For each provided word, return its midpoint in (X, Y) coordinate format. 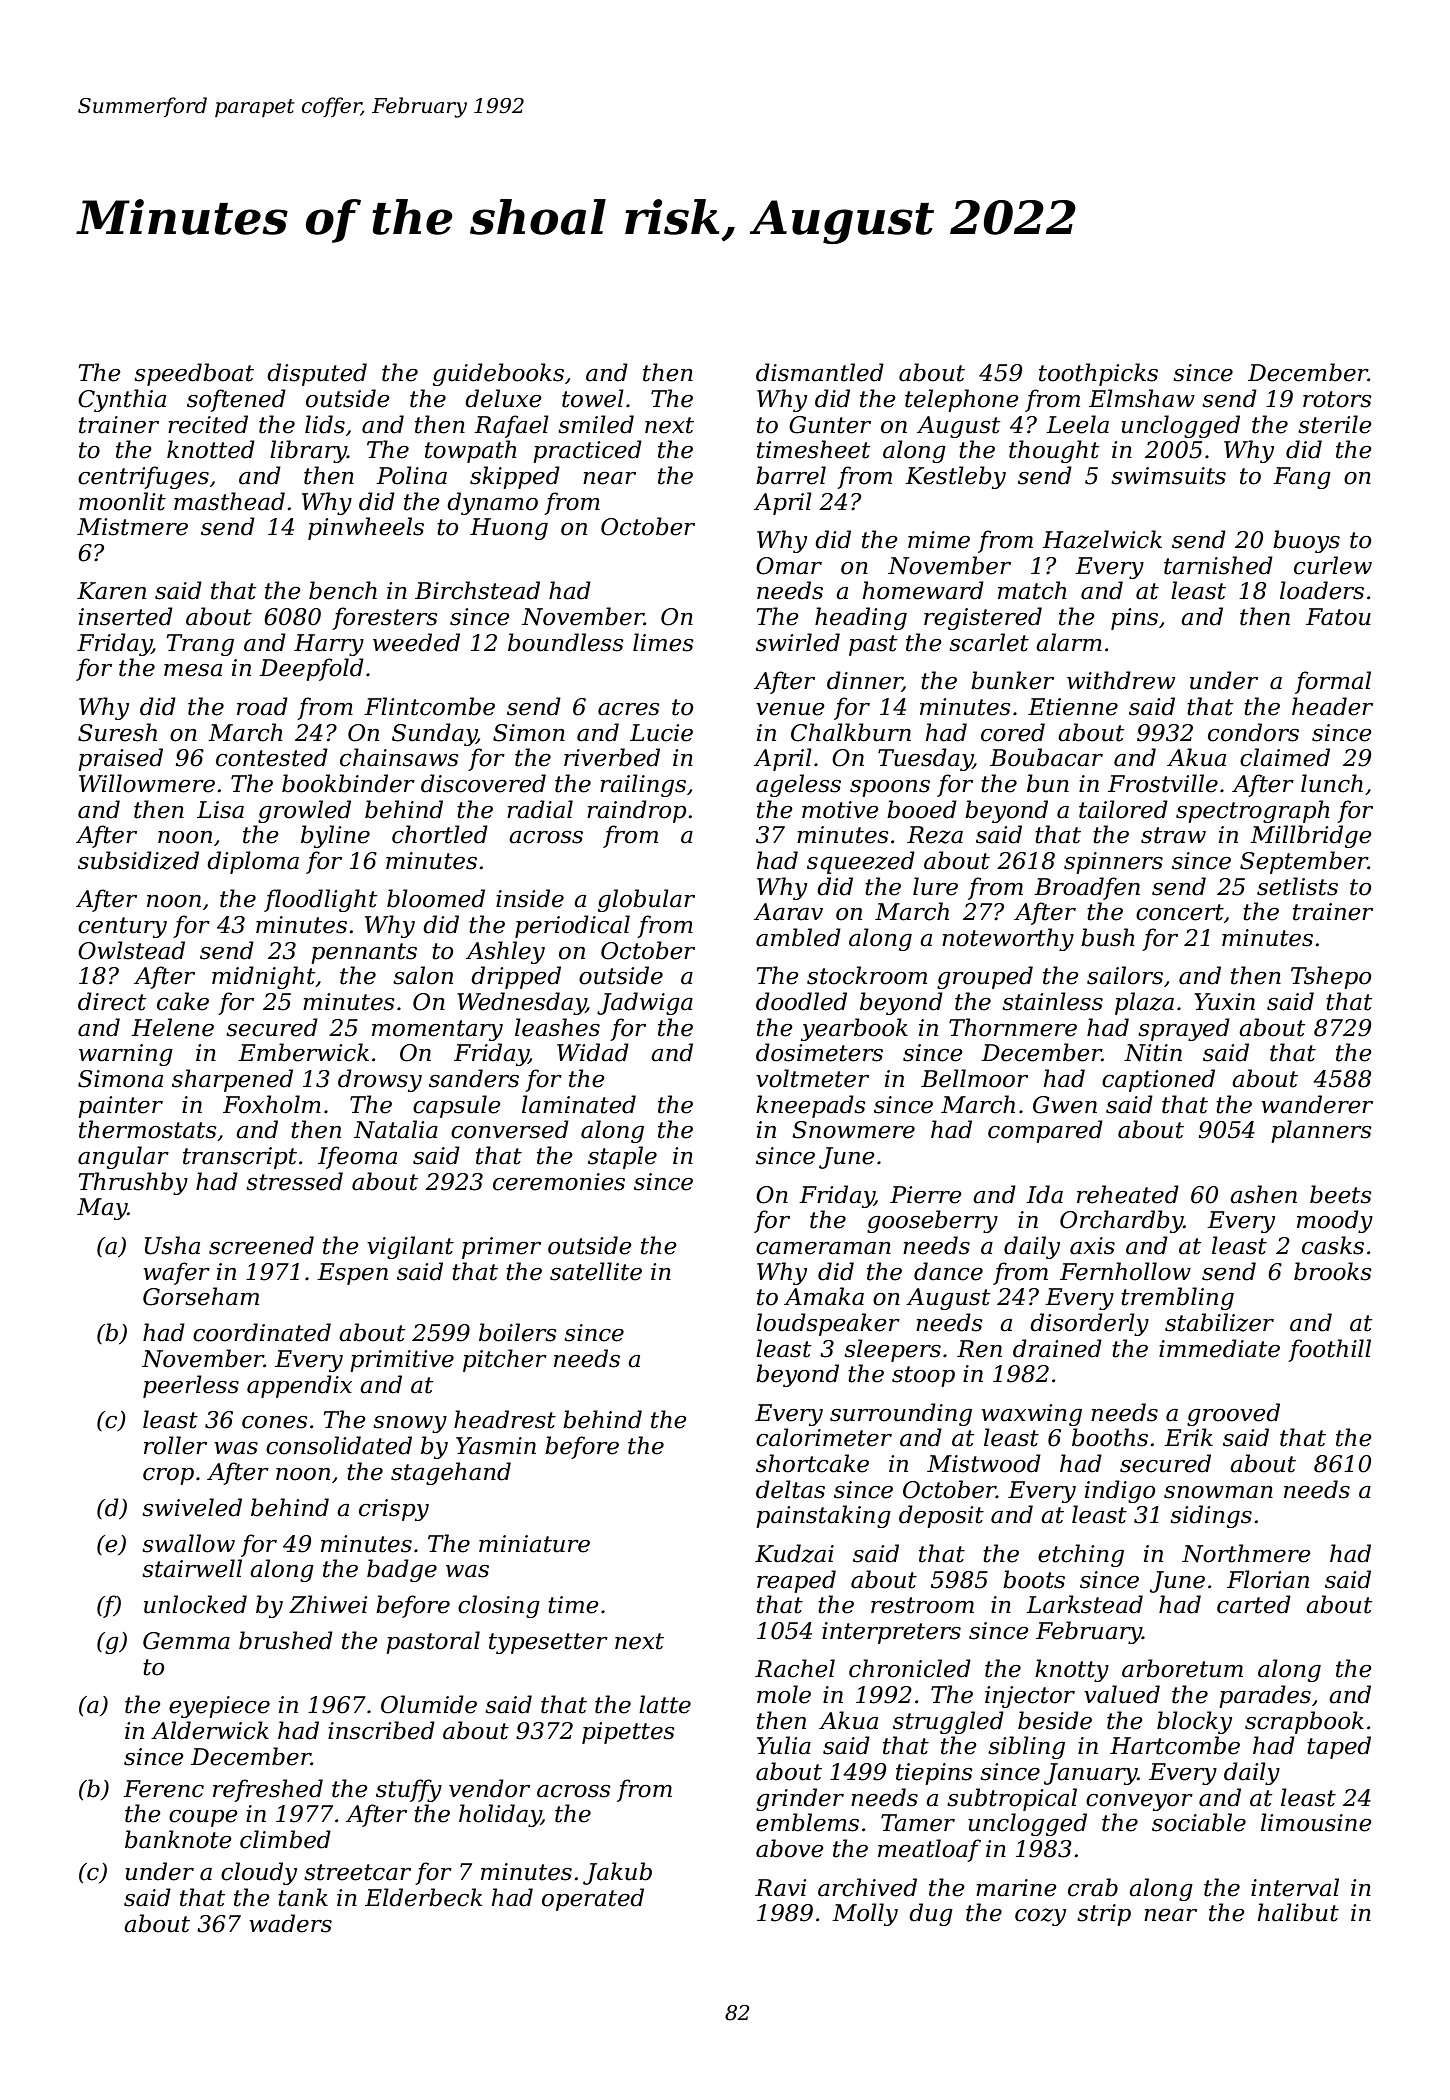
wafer (176, 1273)
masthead (229, 501)
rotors (1337, 399)
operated (593, 1899)
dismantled (820, 372)
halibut (1298, 1912)
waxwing (1031, 1415)
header (1332, 706)
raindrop (636, 811)
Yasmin (496, 1446)
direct (112, 1001)
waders (290, 1923)
